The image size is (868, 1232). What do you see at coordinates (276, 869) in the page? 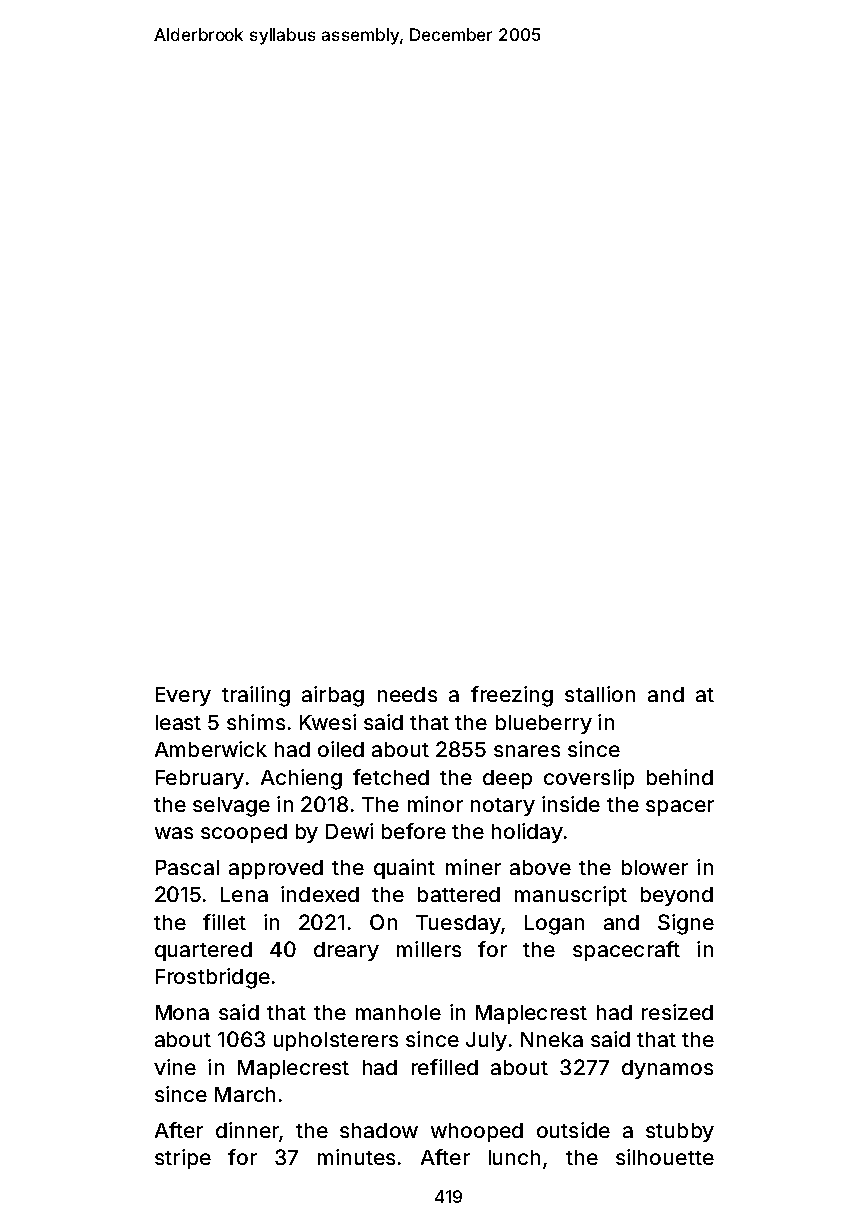
I see `approved` at bounding box center [276, 869].
